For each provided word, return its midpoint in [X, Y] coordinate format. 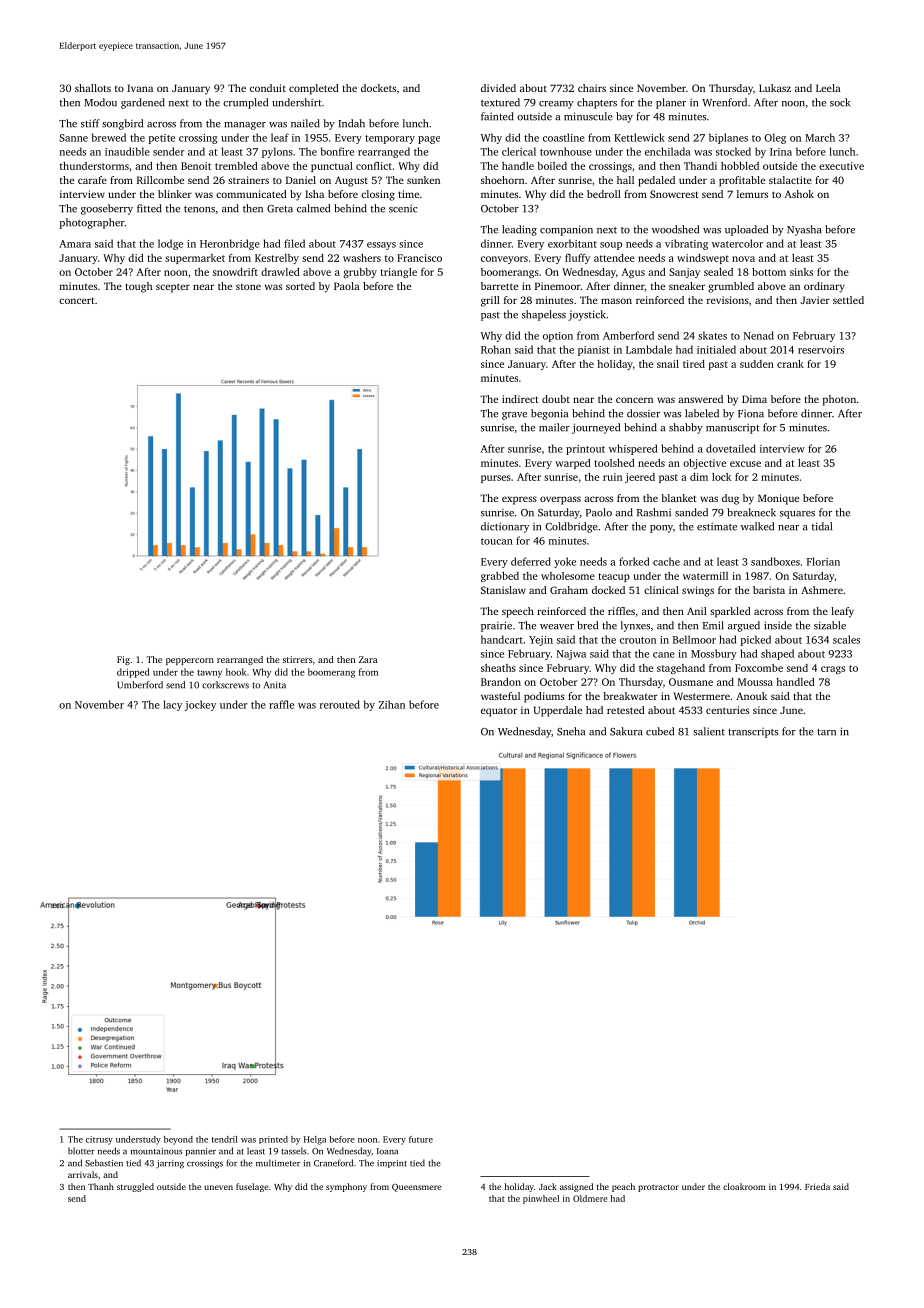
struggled [135, 1187]
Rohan [496, 349]
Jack [548, 1186]
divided [498, 88]
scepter [173, 288]
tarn [826, 732]
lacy [172, 705]
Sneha [571, 731]
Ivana [140, 88]
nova [743, 259]
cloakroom [744, 1186]
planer [671, 103]
